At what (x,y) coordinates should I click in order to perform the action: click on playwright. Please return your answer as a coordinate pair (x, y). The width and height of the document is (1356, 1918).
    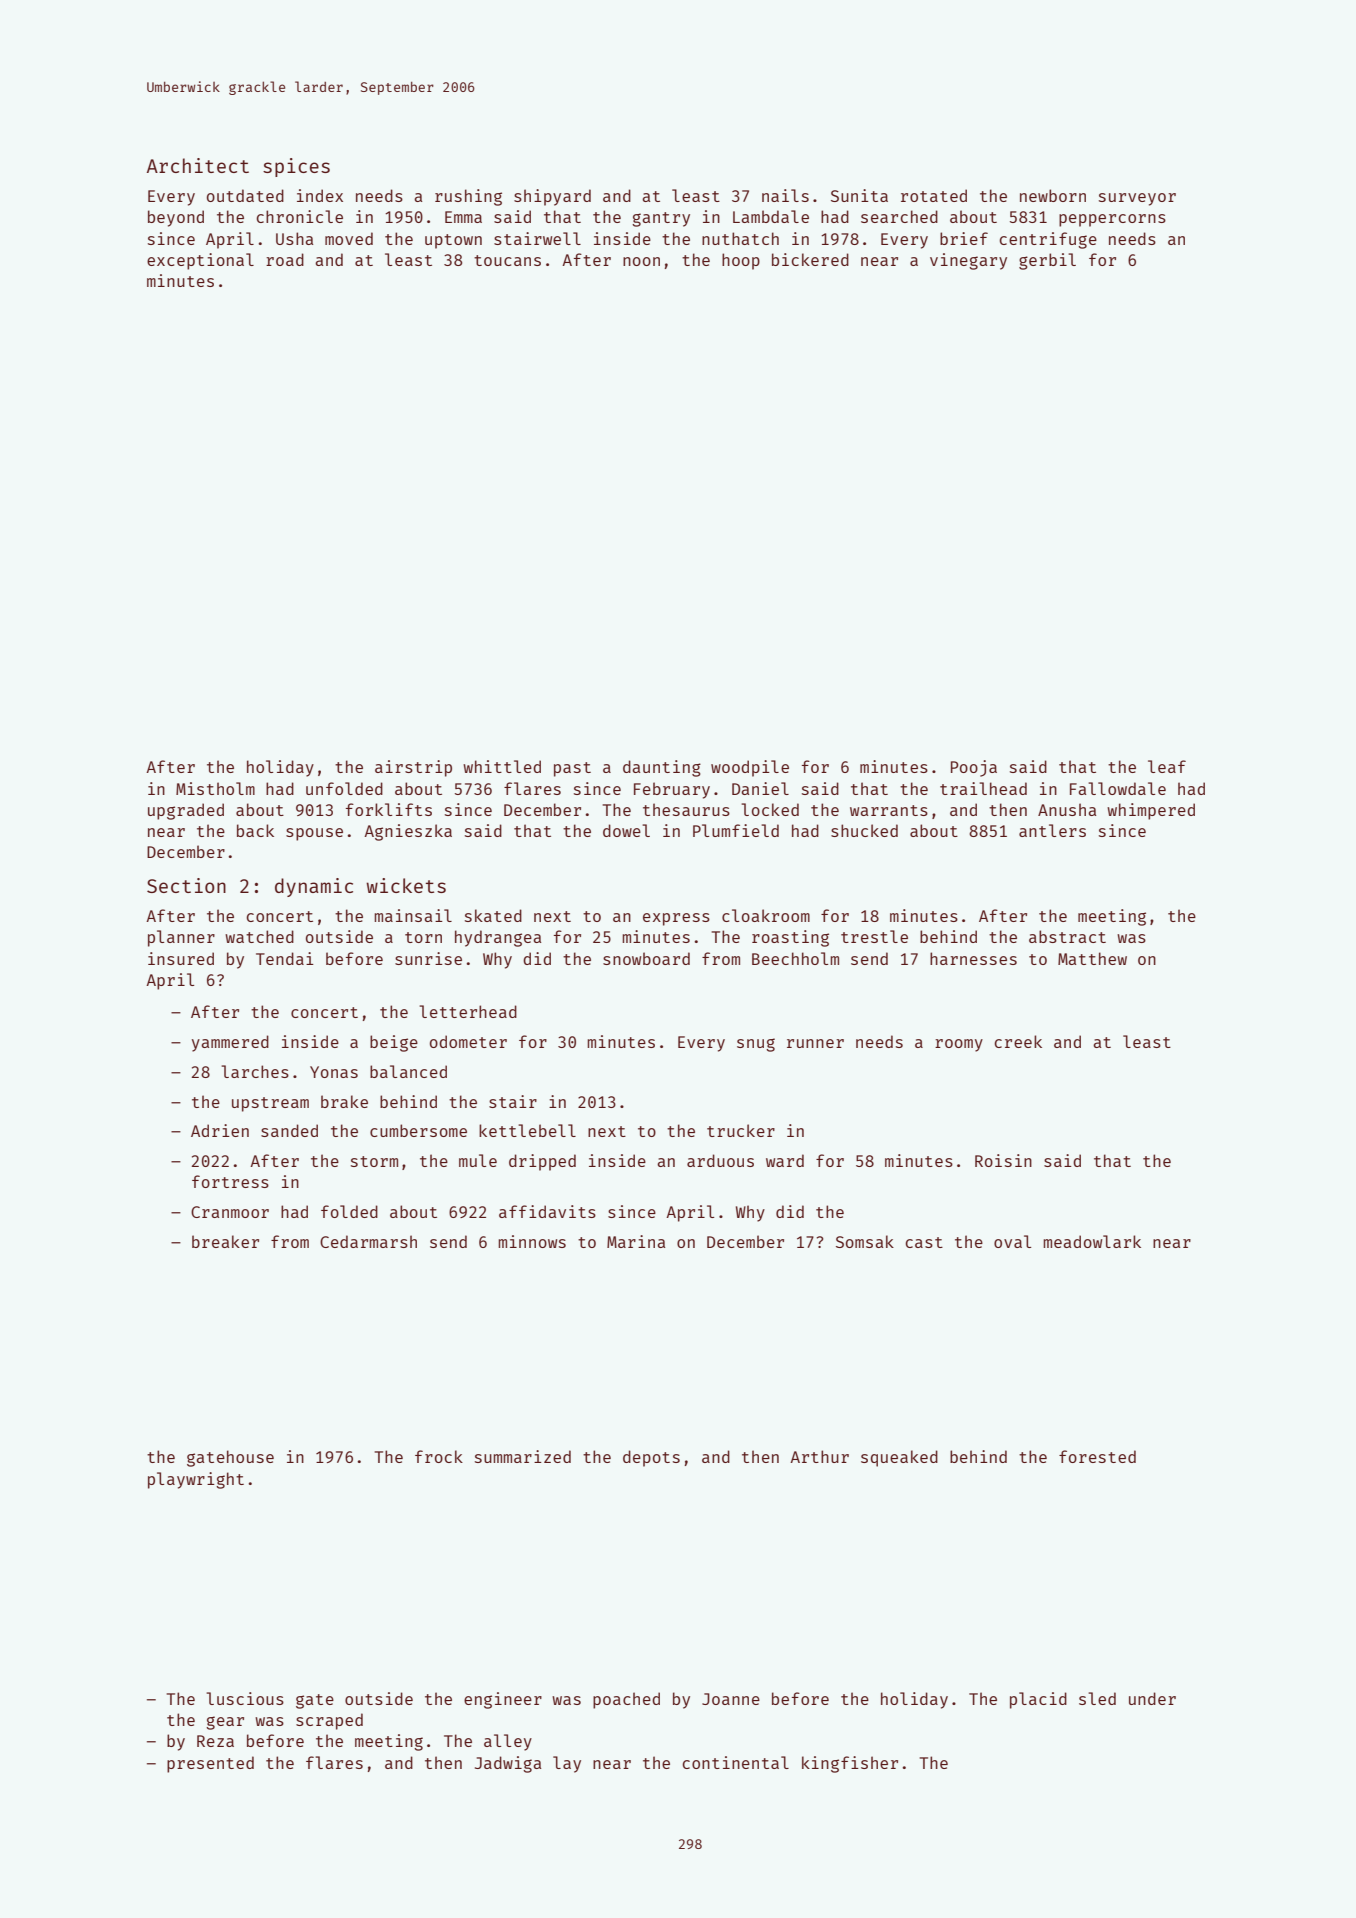
    Looking at the image, I should click on (196, 1480).
